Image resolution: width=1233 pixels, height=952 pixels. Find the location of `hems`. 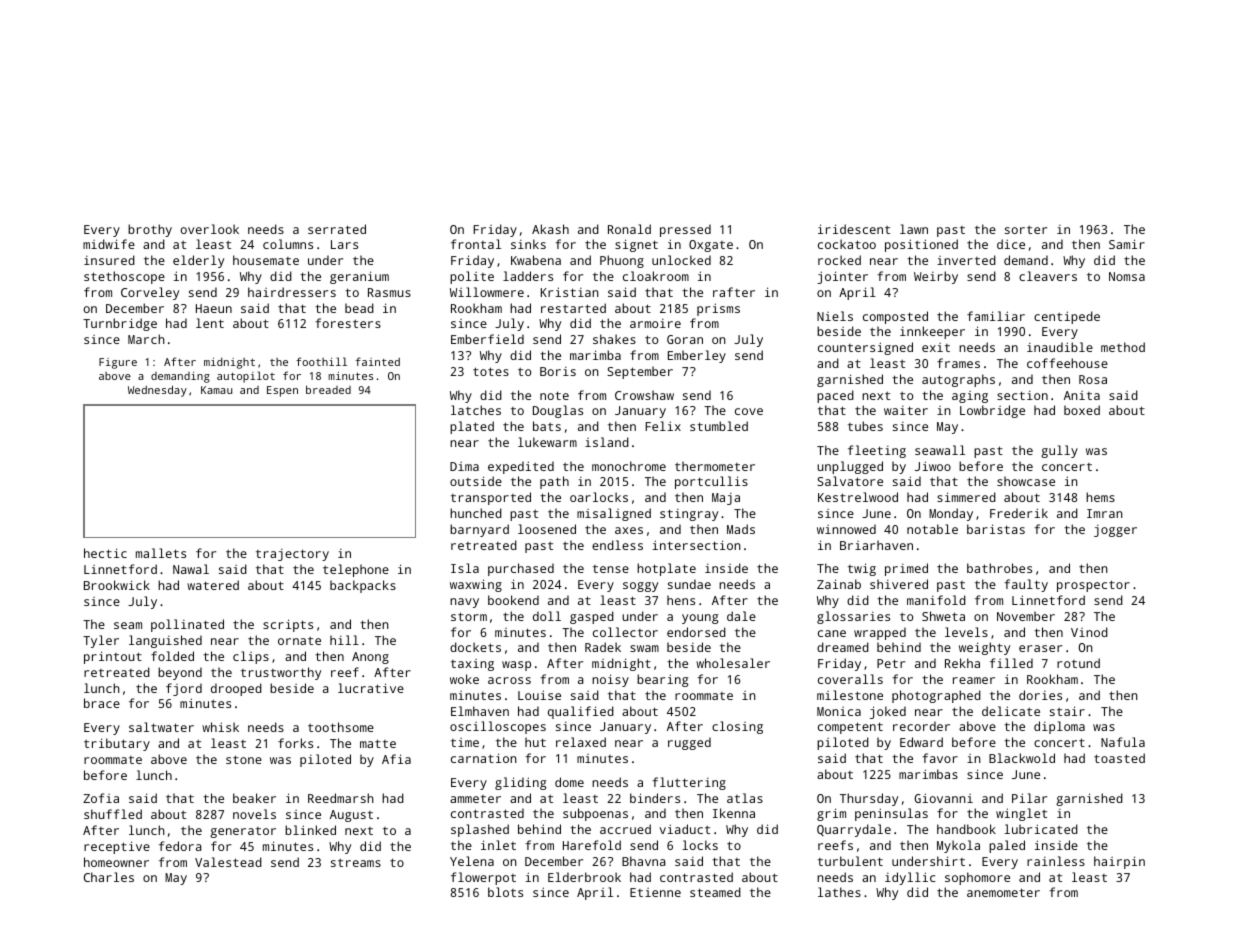

hems is located at coordinates (1100, 497).
